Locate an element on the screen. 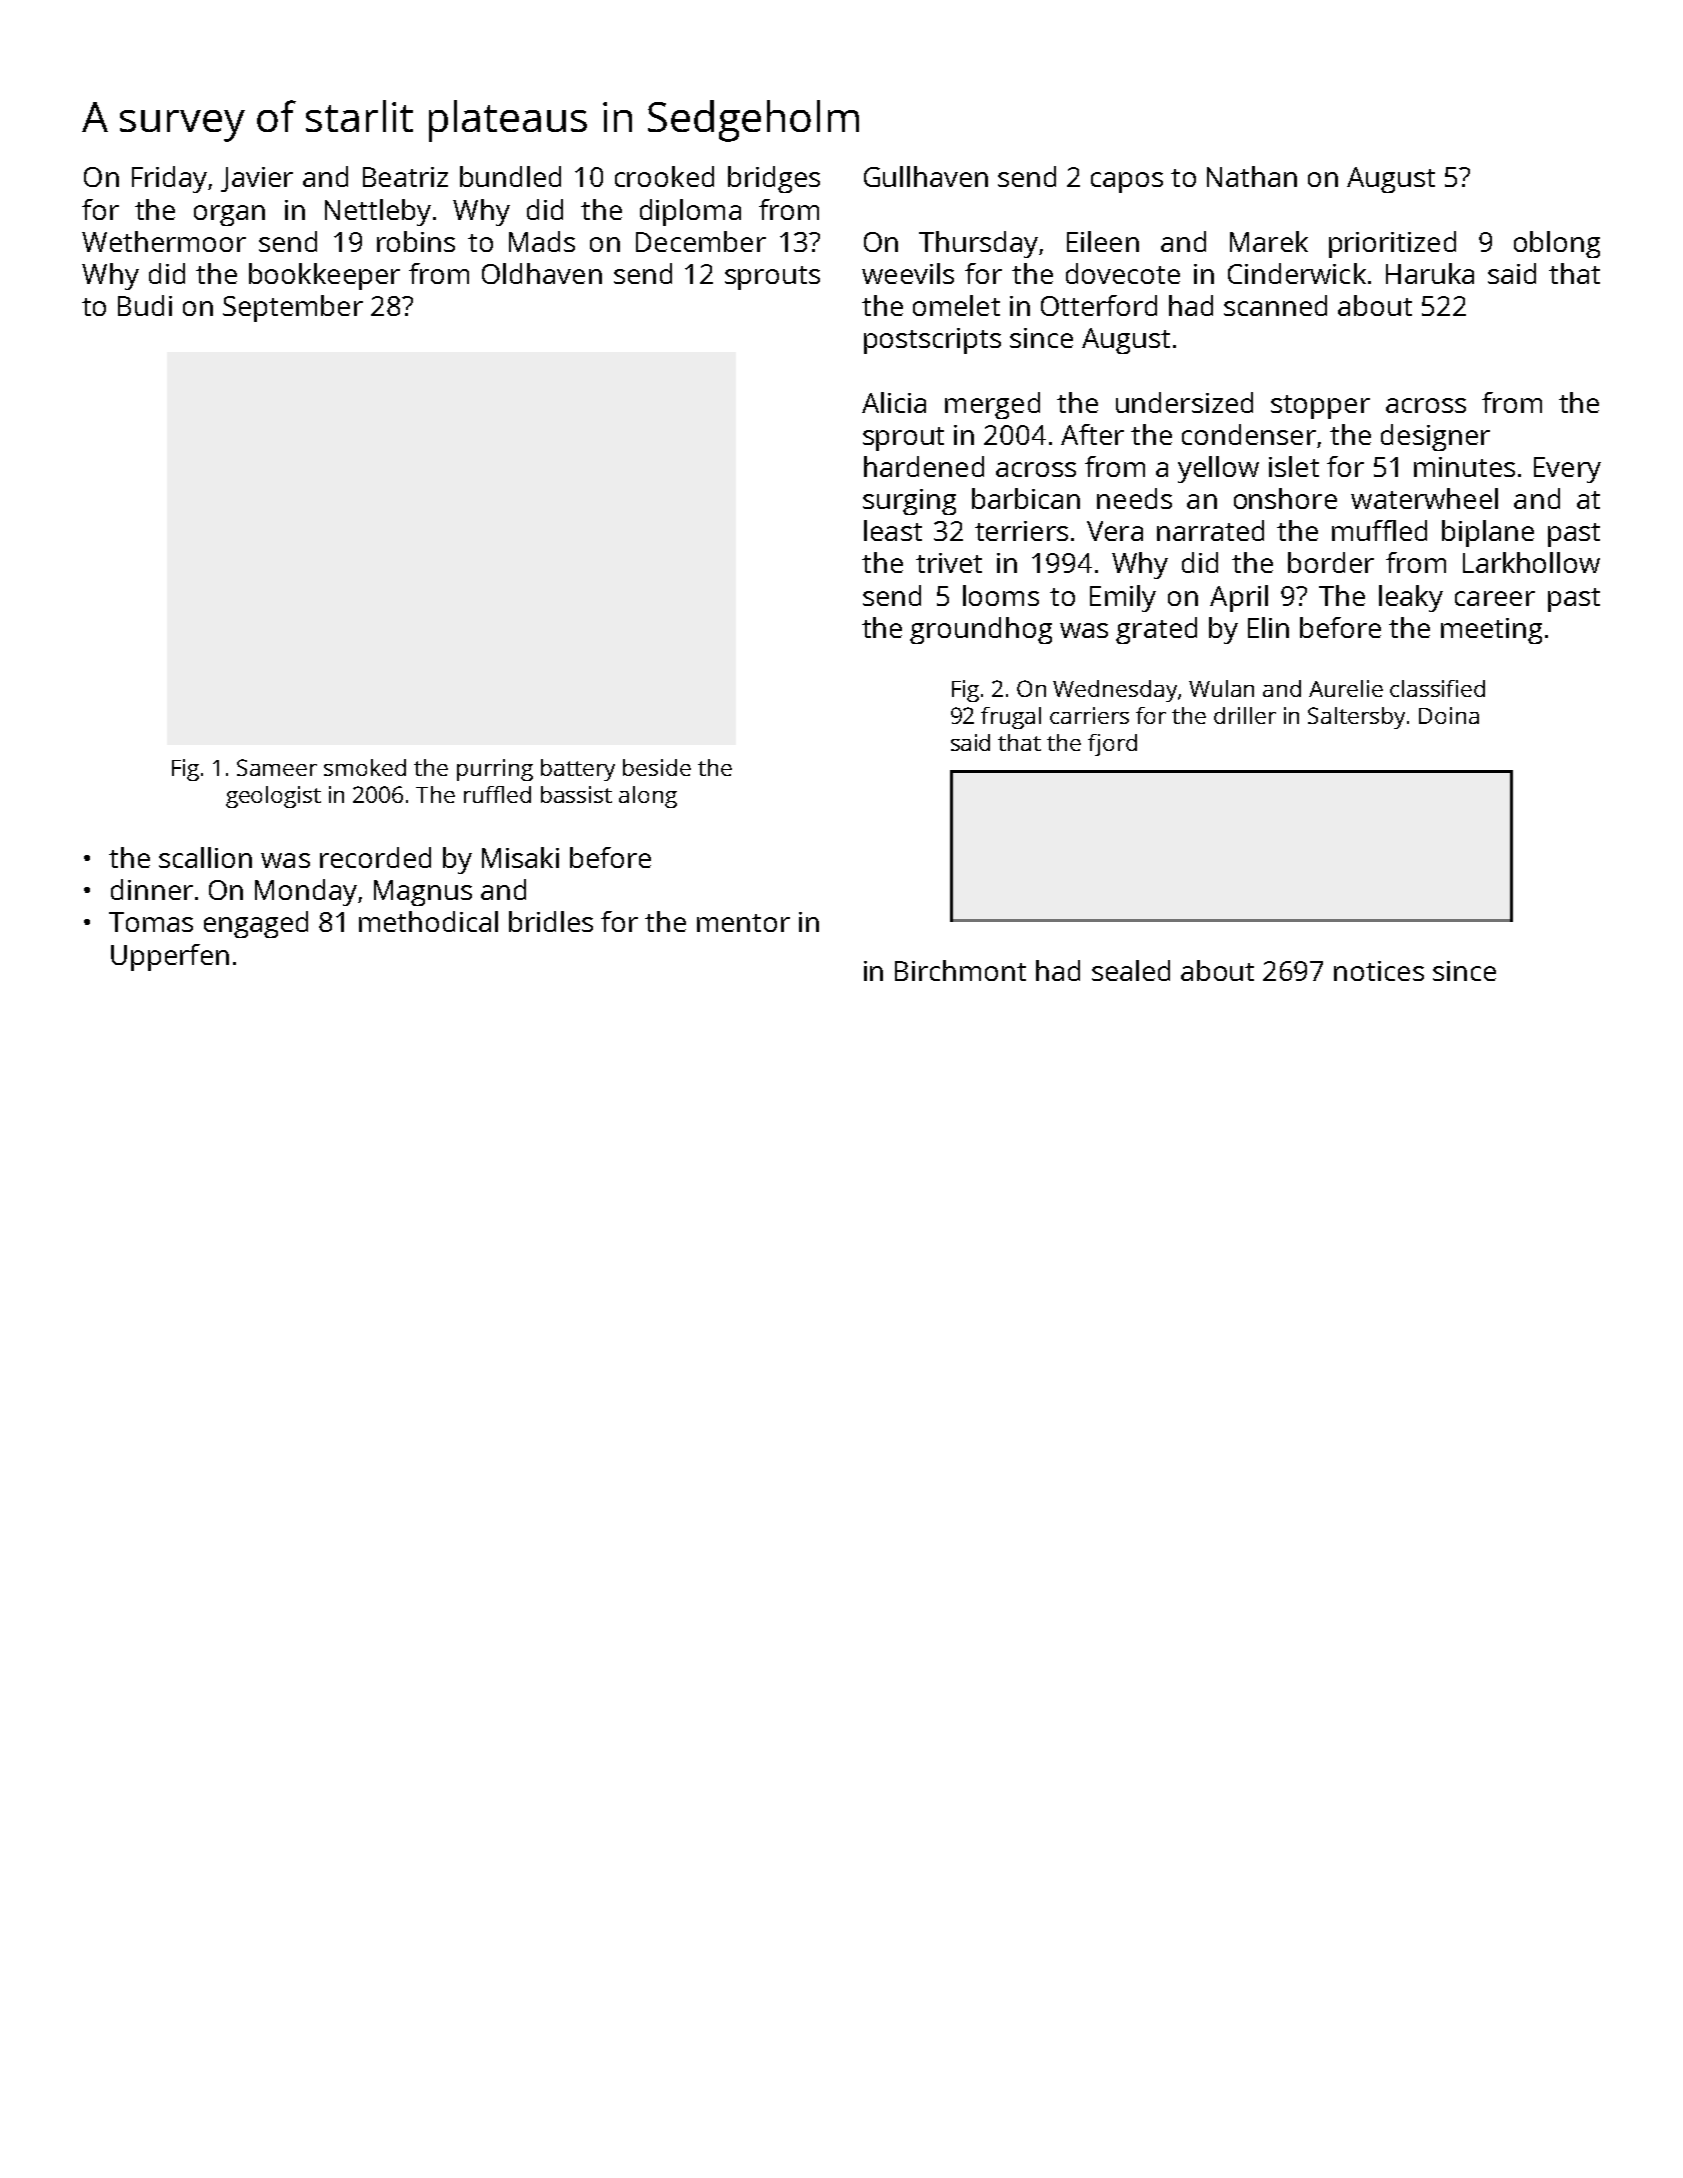  September is located at coordinates (293, 308).
